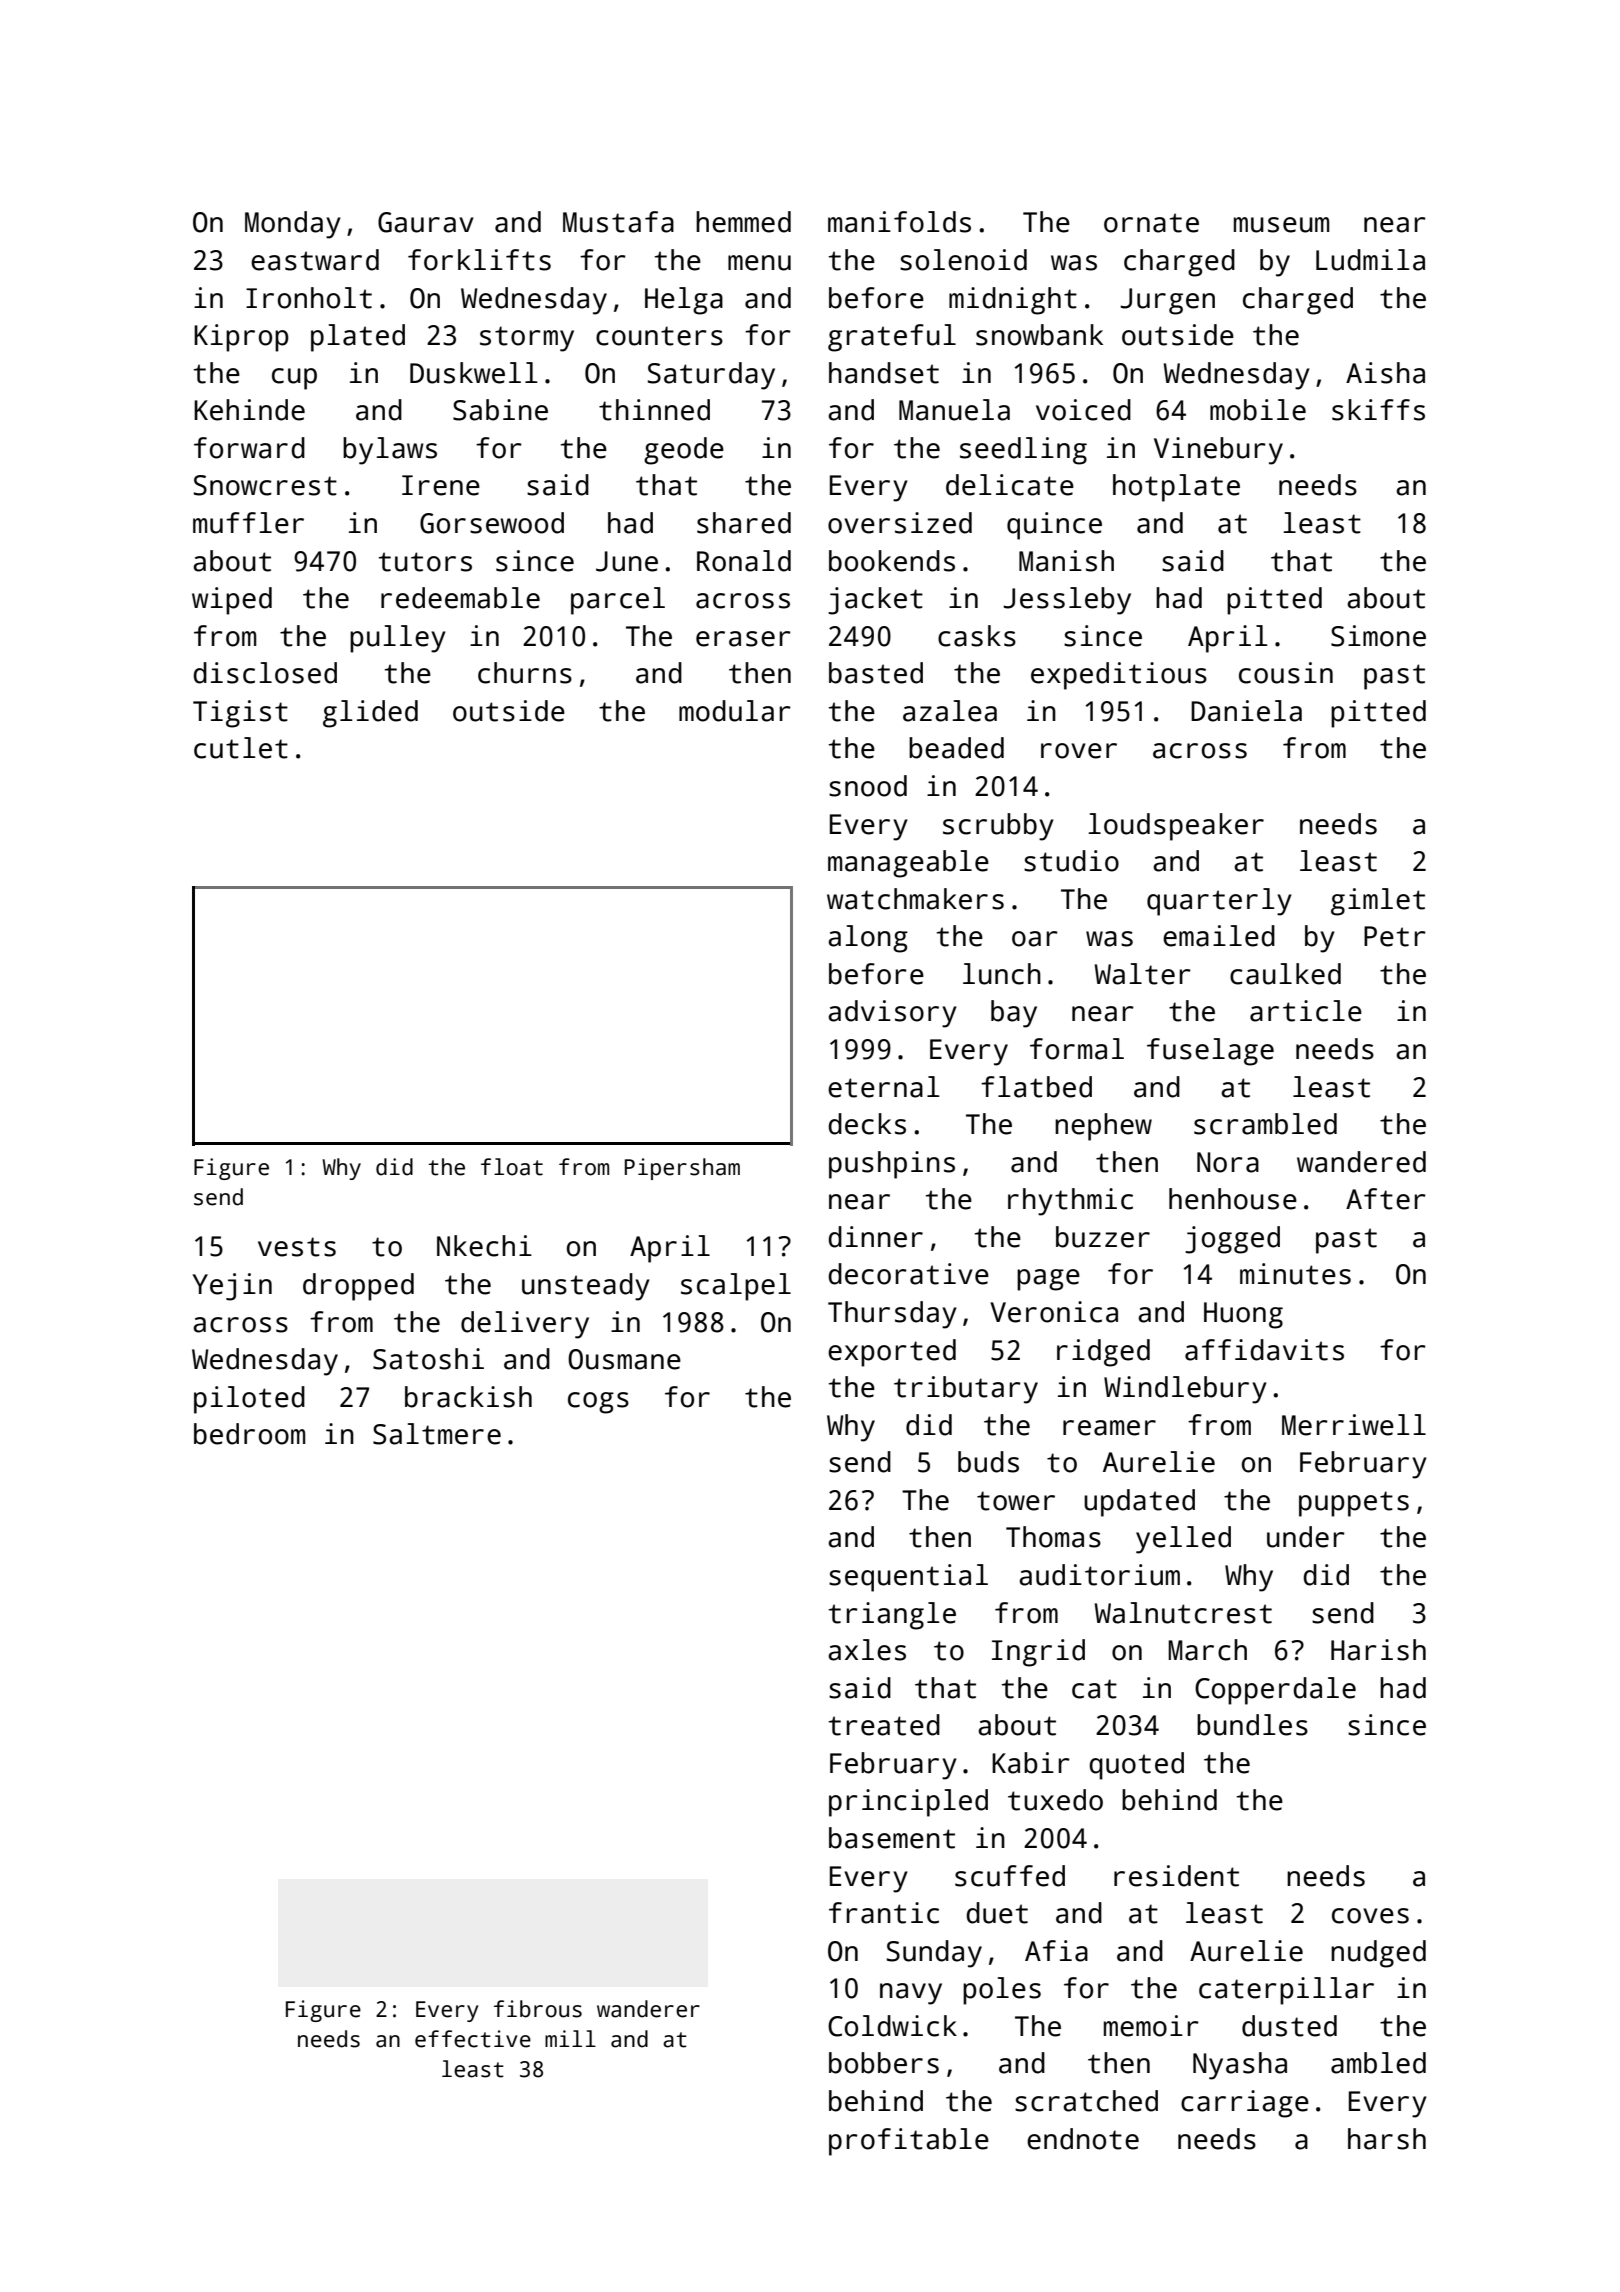 The height and width of the image is (2292, 1620). I want to click on Gorsewood, so click(492, 523).
